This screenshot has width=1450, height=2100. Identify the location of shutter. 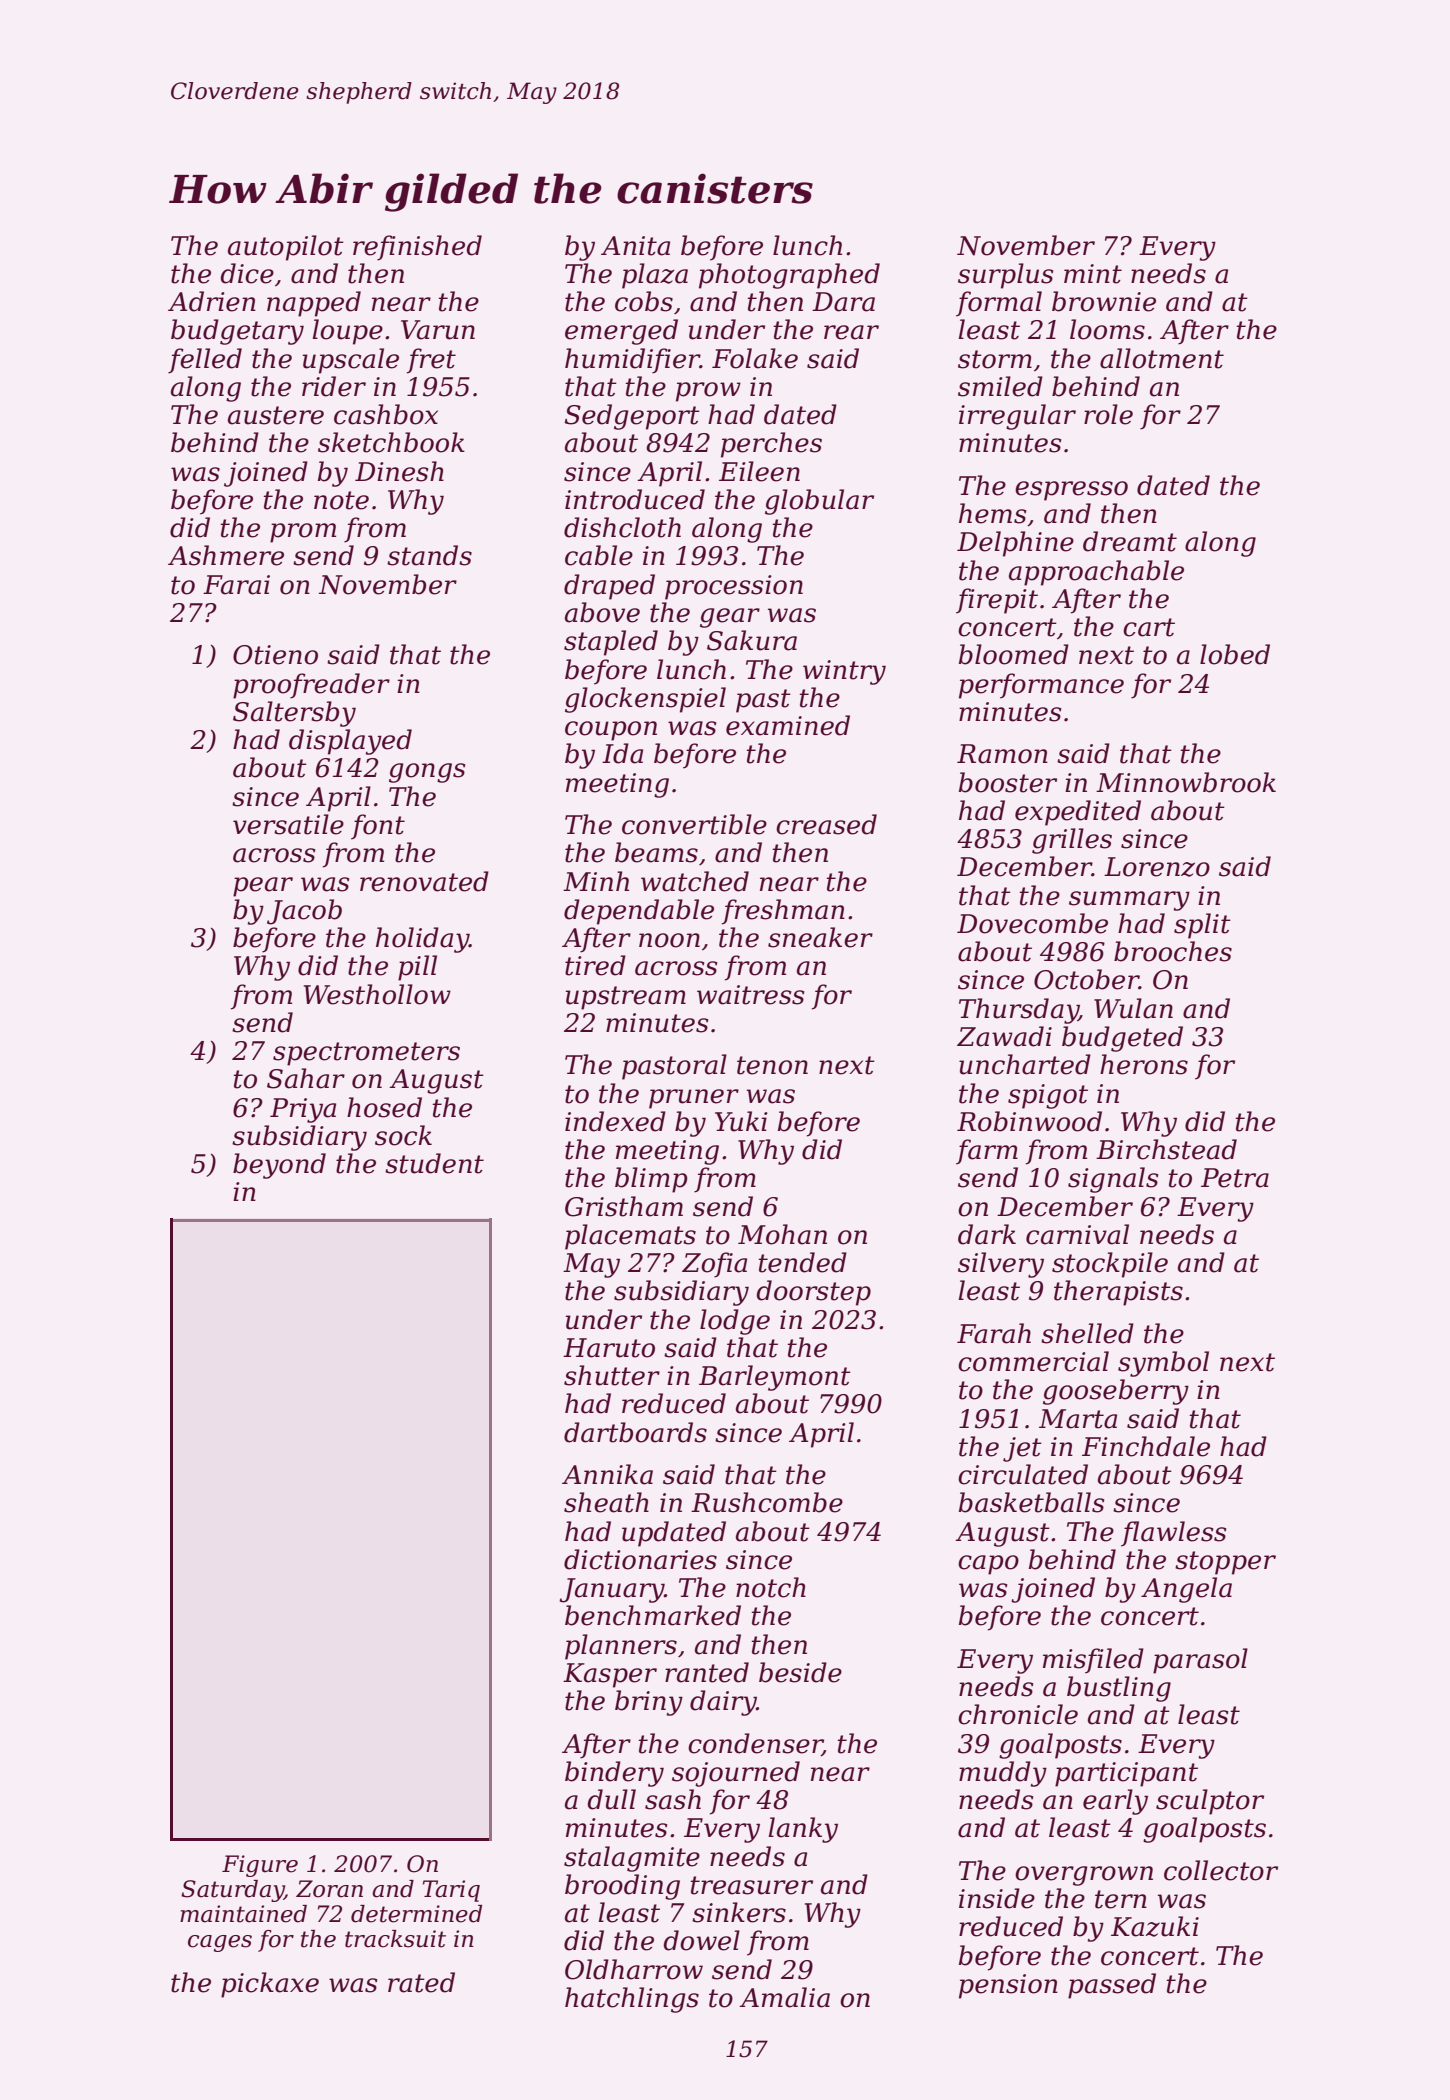
(612, 1375).
